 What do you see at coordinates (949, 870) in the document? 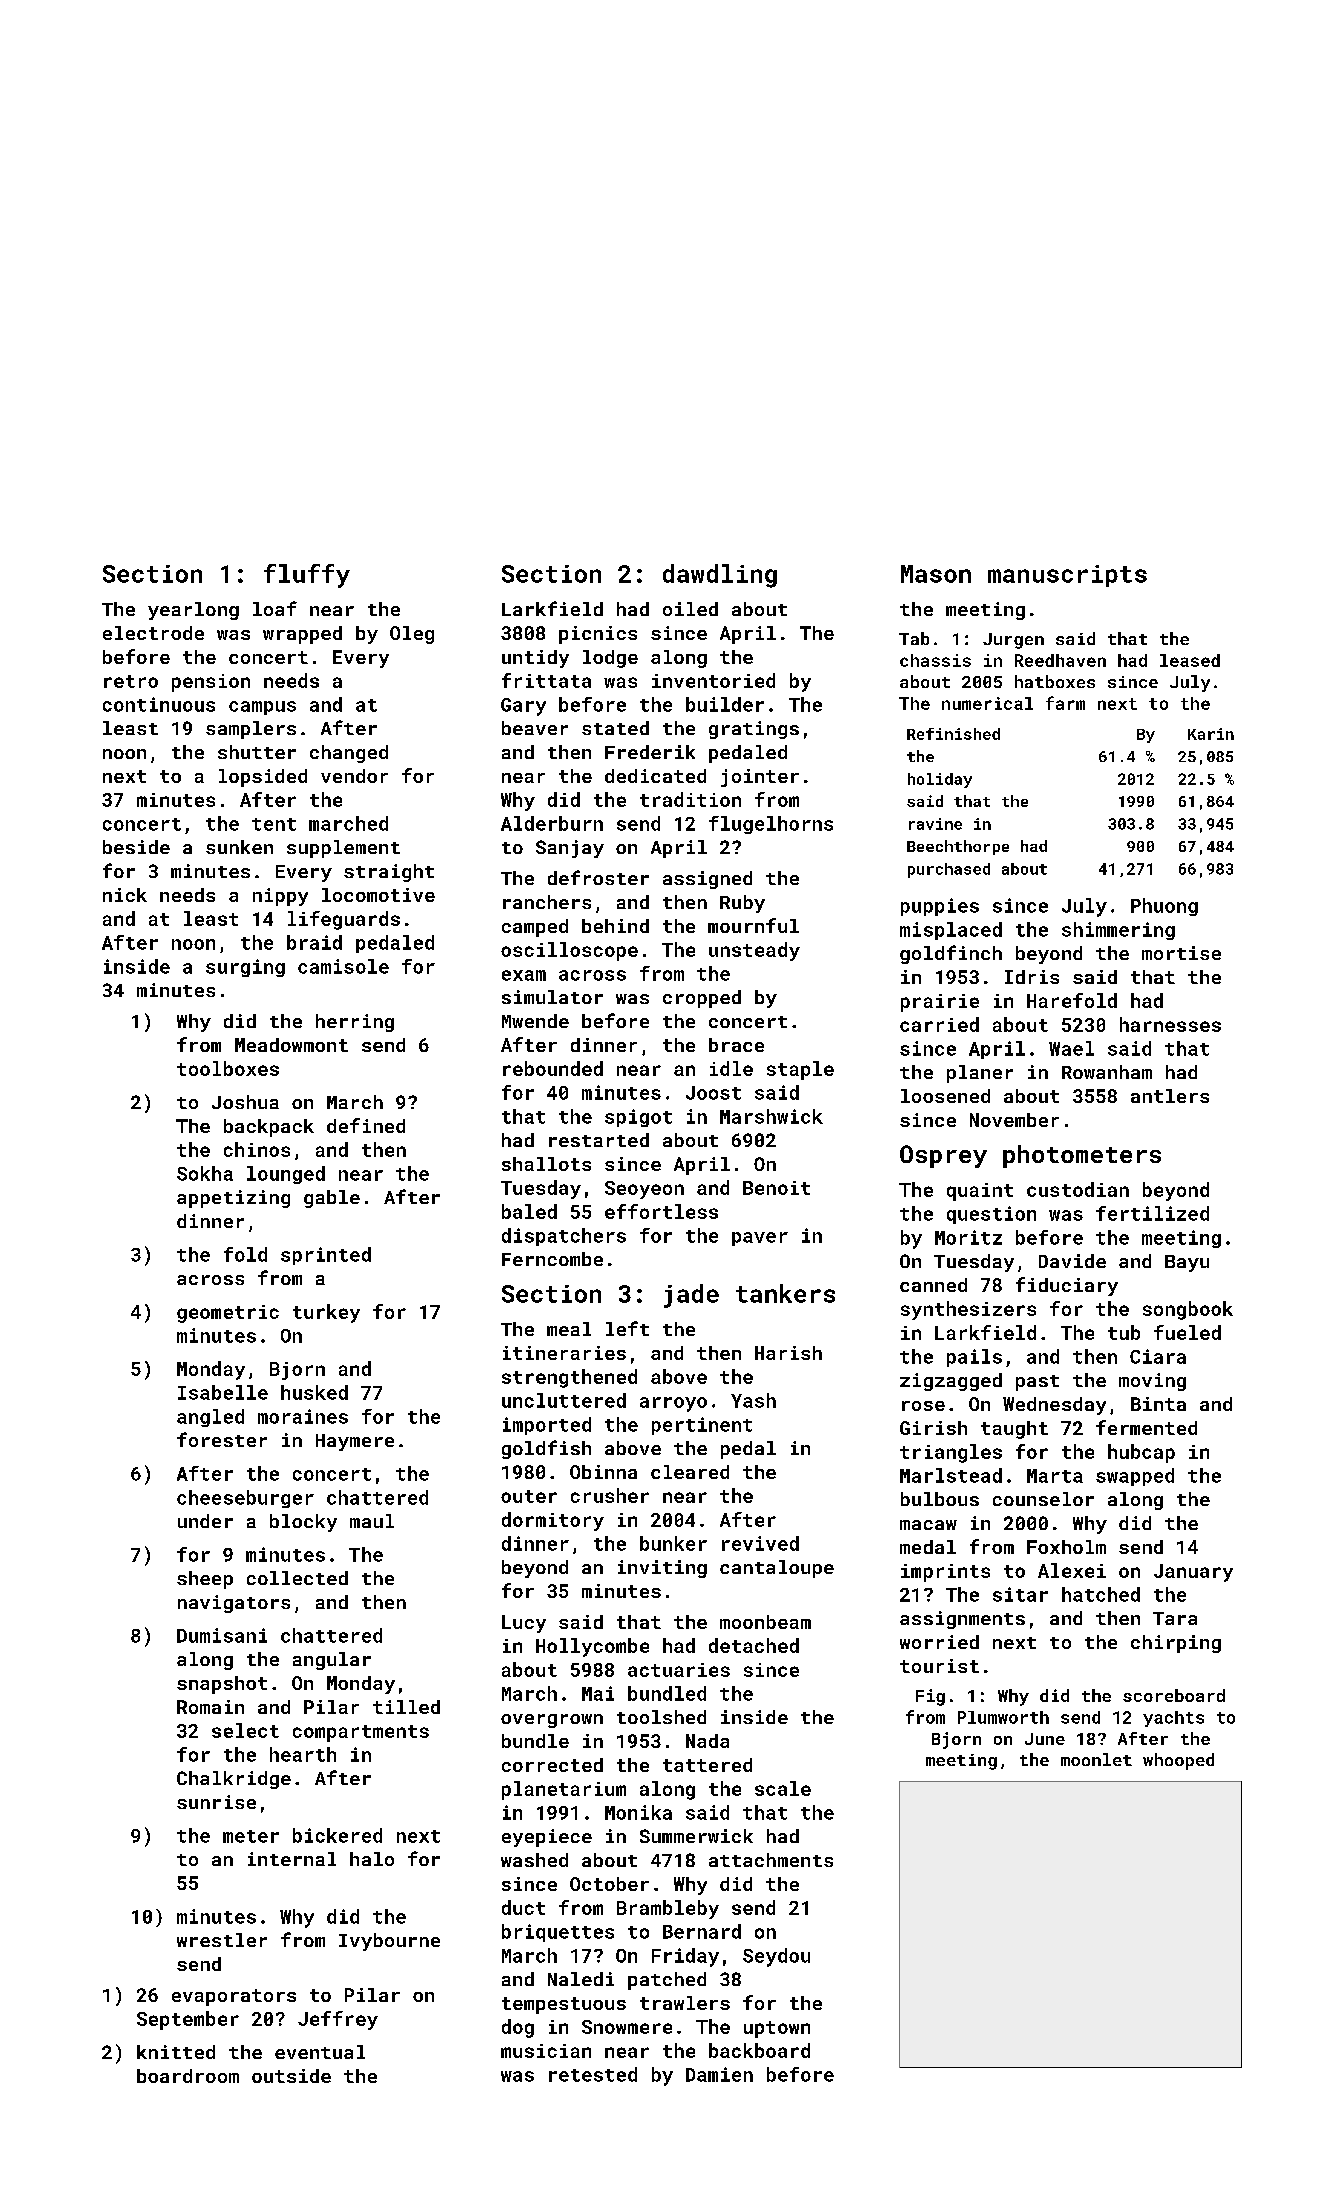
I see `purchased` at bounding box center [949, 870].
